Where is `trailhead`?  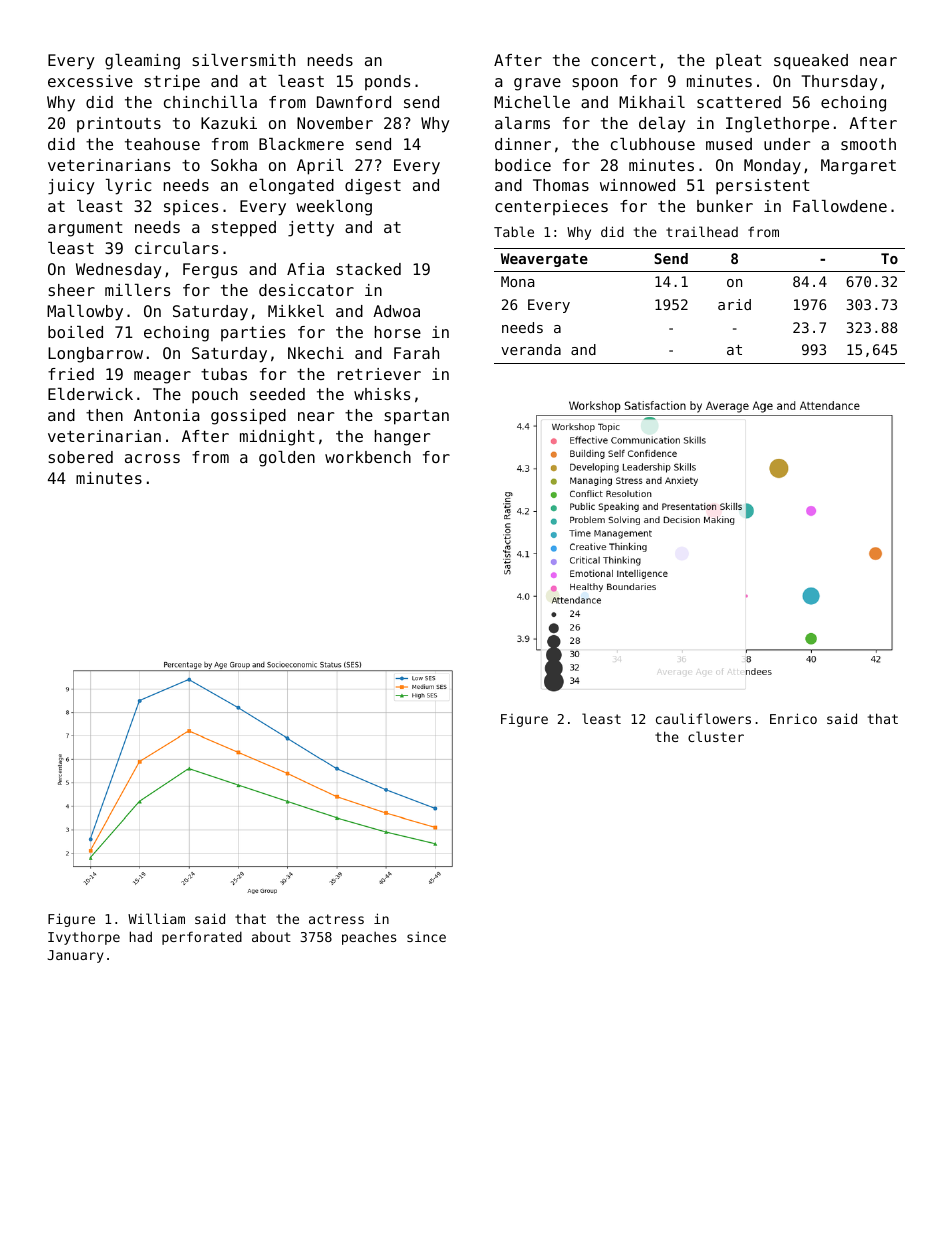
trailhead is located at coordinates (702, 231).
